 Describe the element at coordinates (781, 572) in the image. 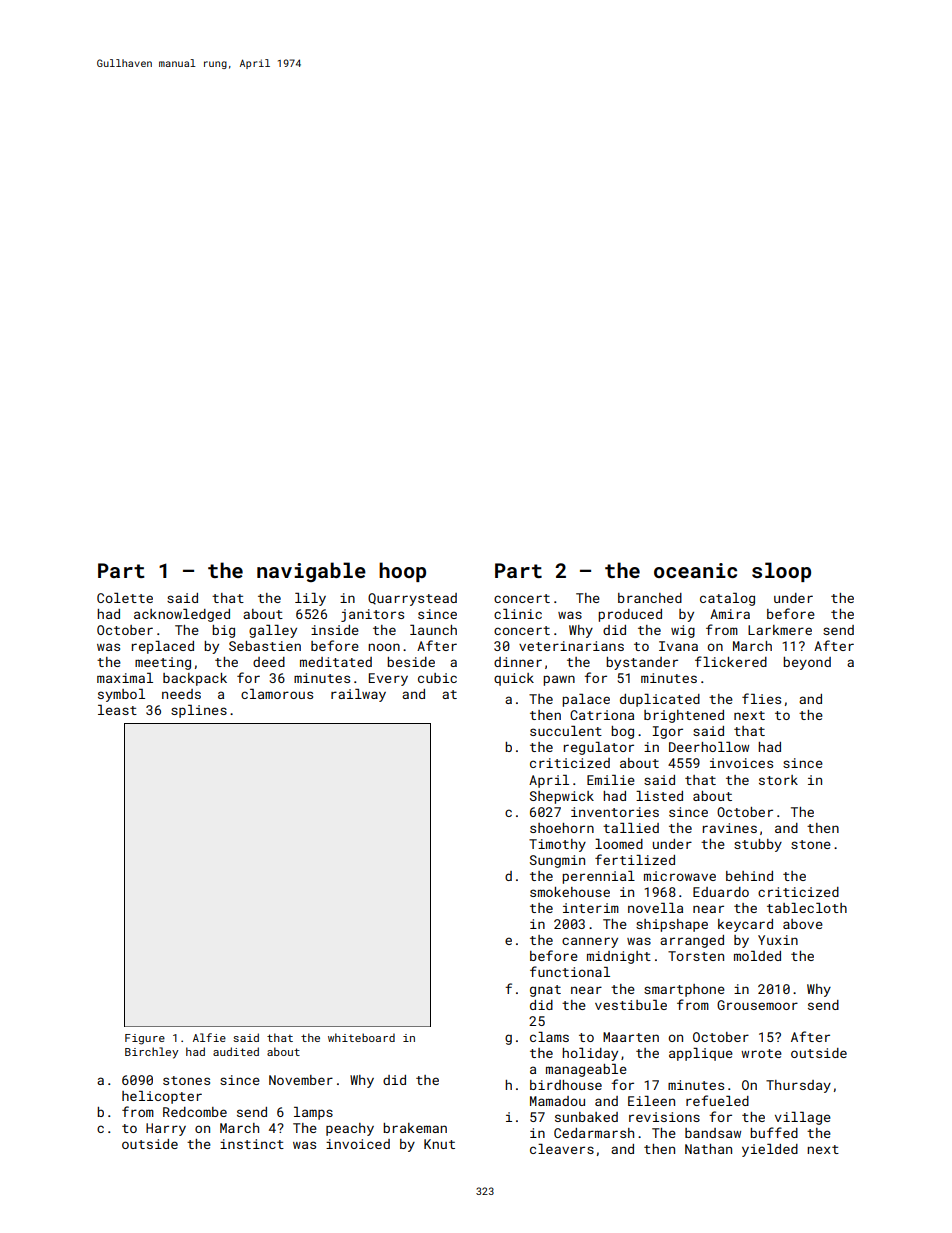

I see `sloop` at that location.
